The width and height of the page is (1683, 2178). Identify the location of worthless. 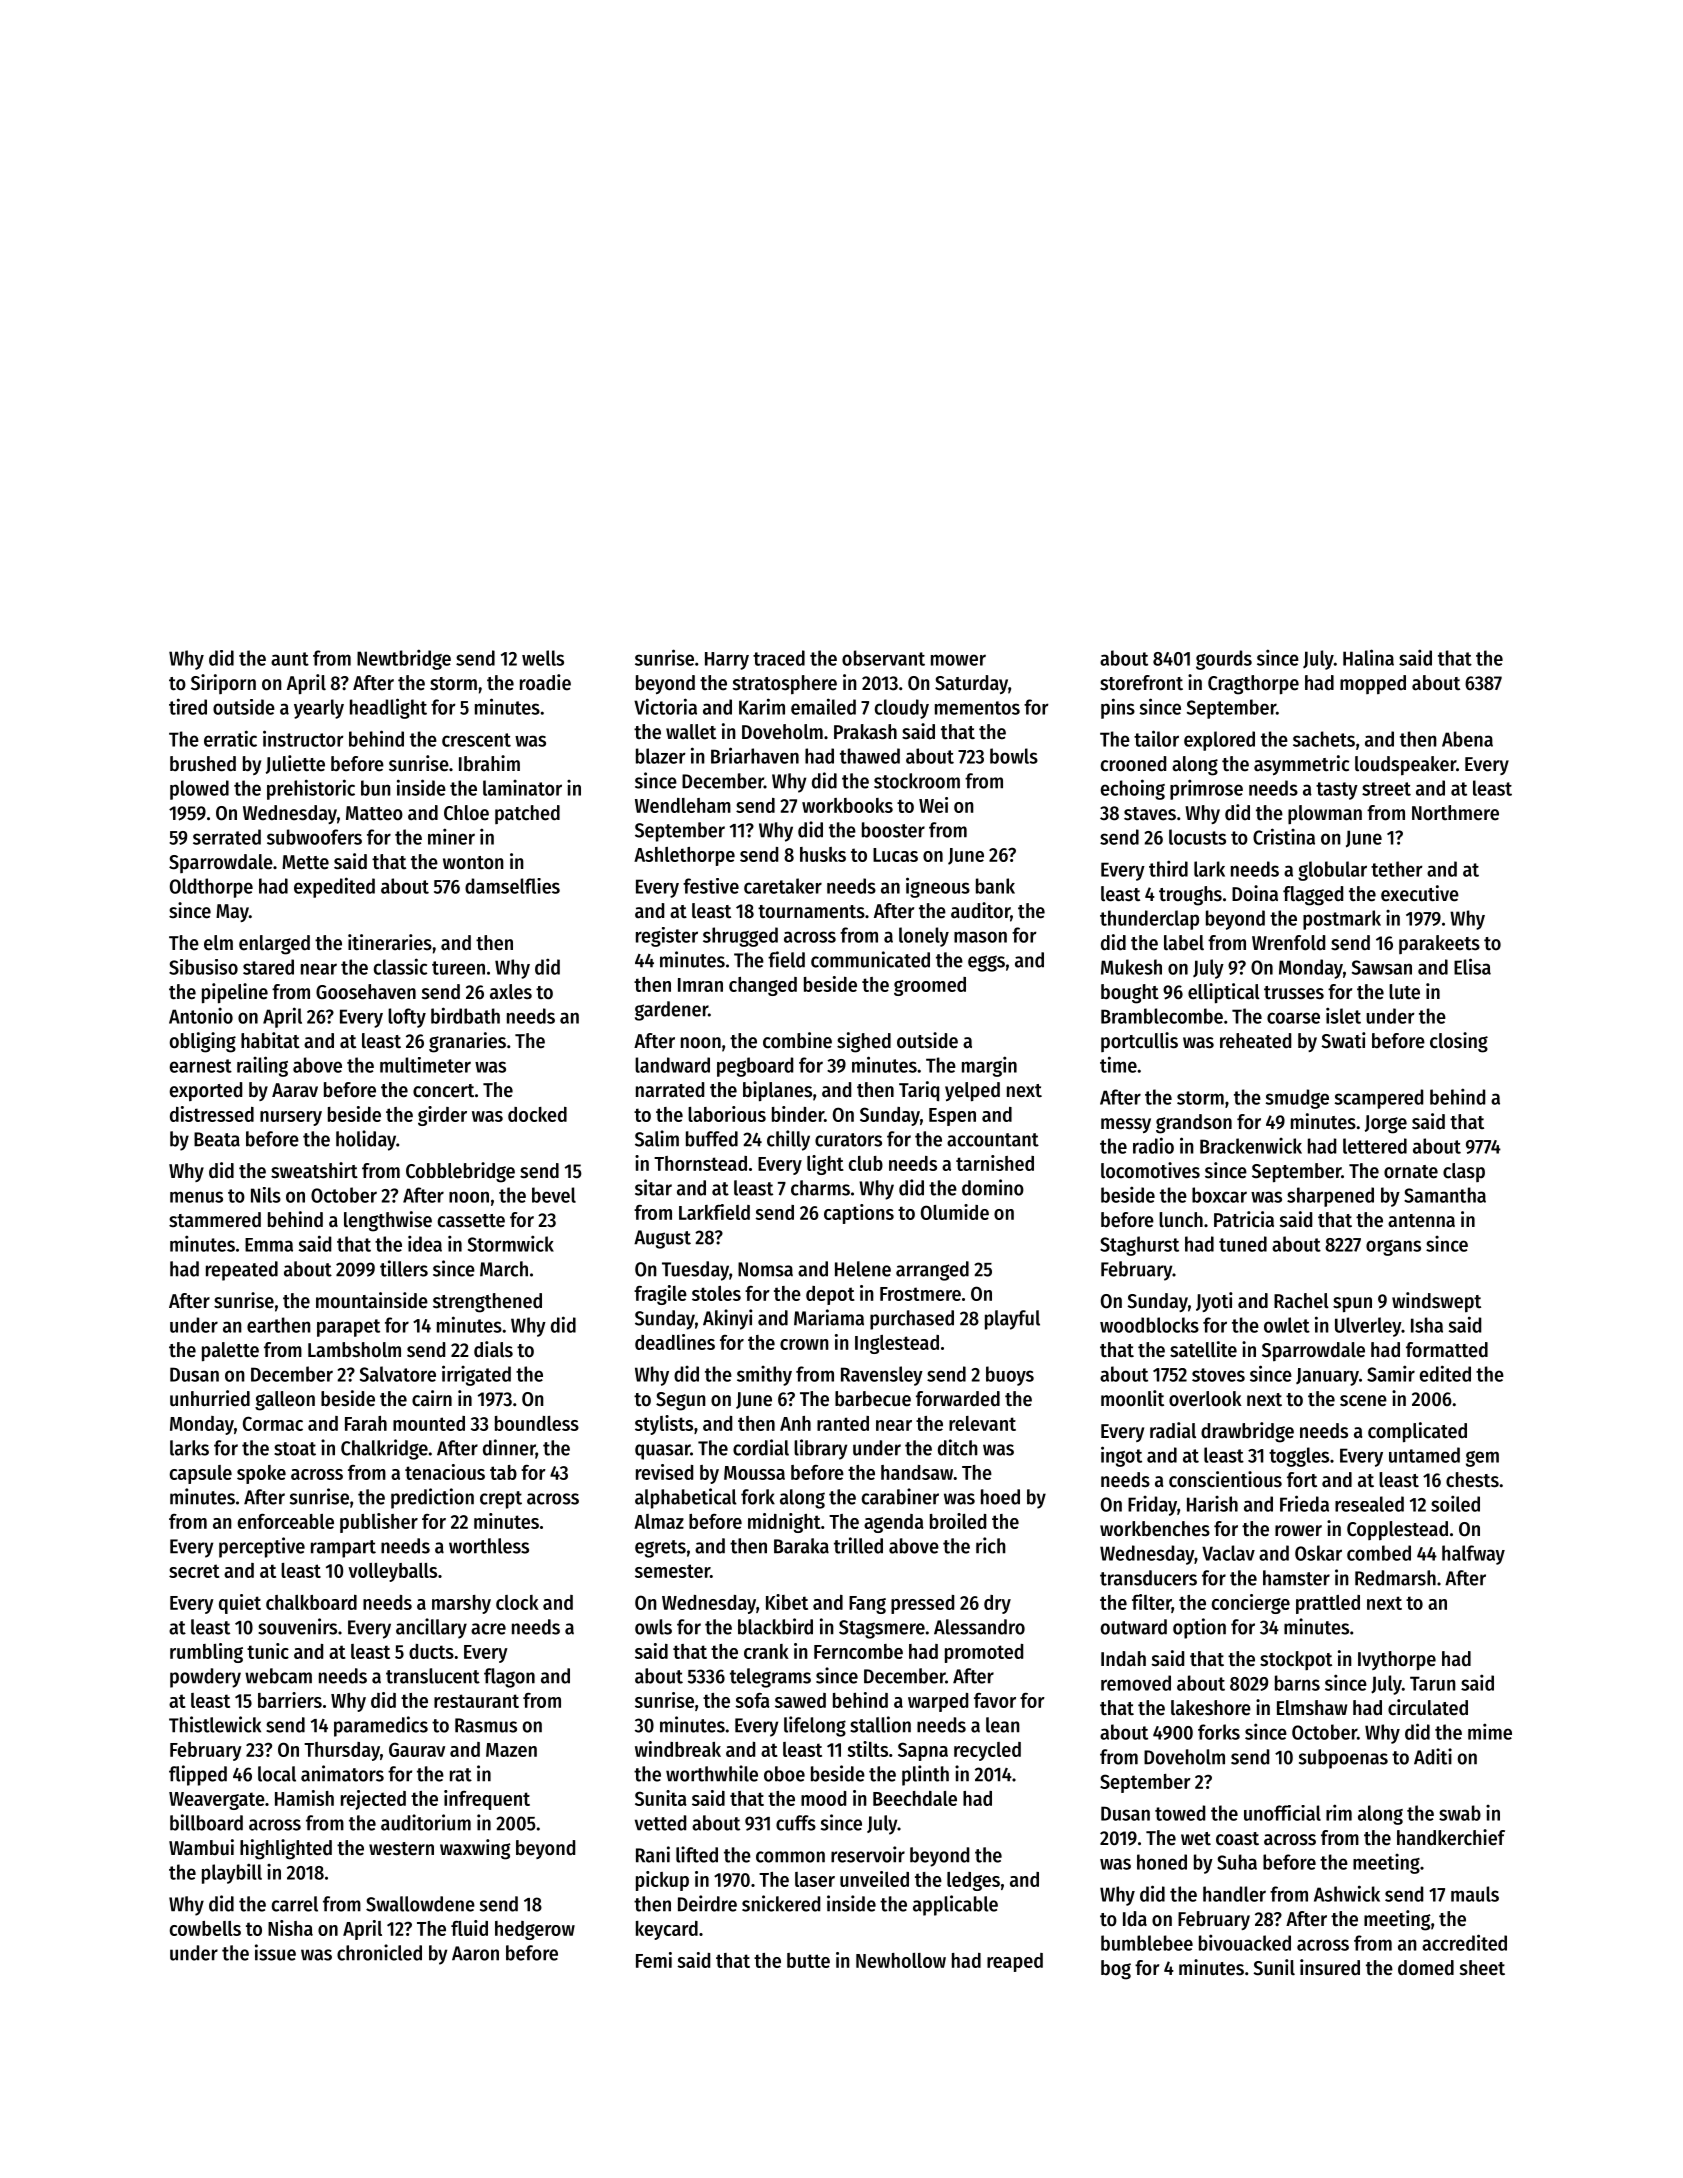
(489, 1546).
